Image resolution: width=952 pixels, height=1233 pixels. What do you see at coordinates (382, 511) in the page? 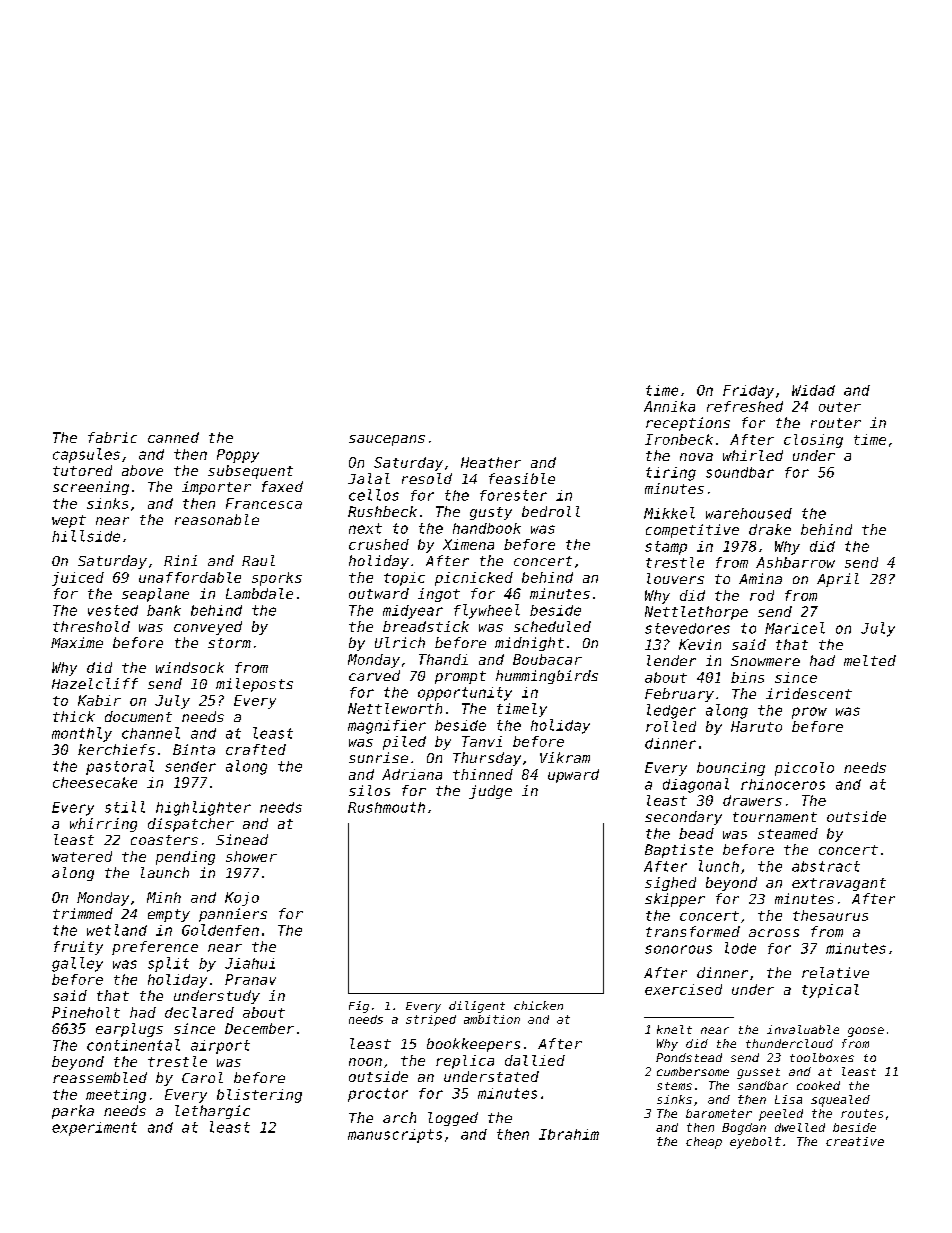
I see `Rushbeck` at bounding box center [382, 511].
